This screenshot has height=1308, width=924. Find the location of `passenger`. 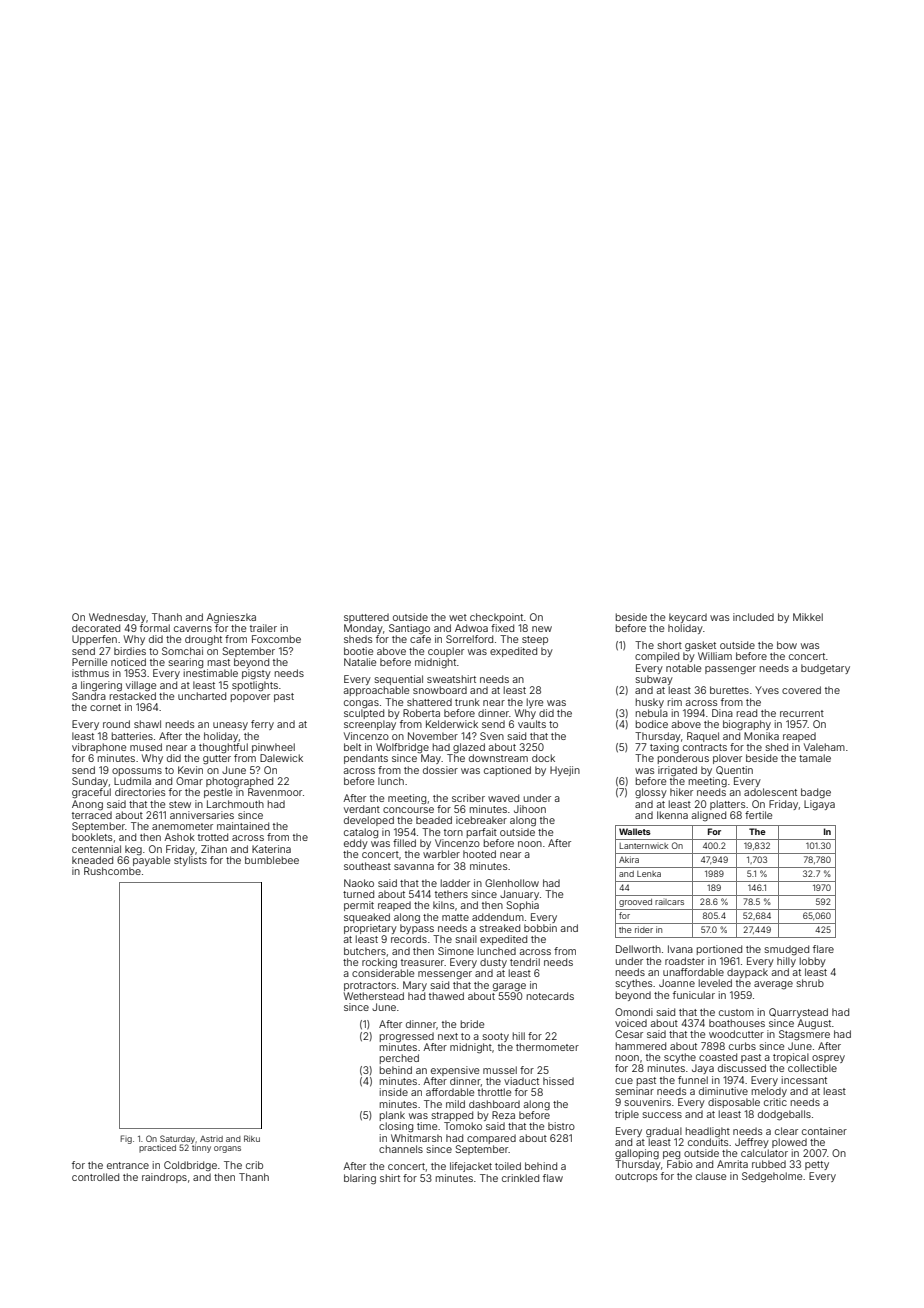

passenger is located at coordinates (730, 670).
